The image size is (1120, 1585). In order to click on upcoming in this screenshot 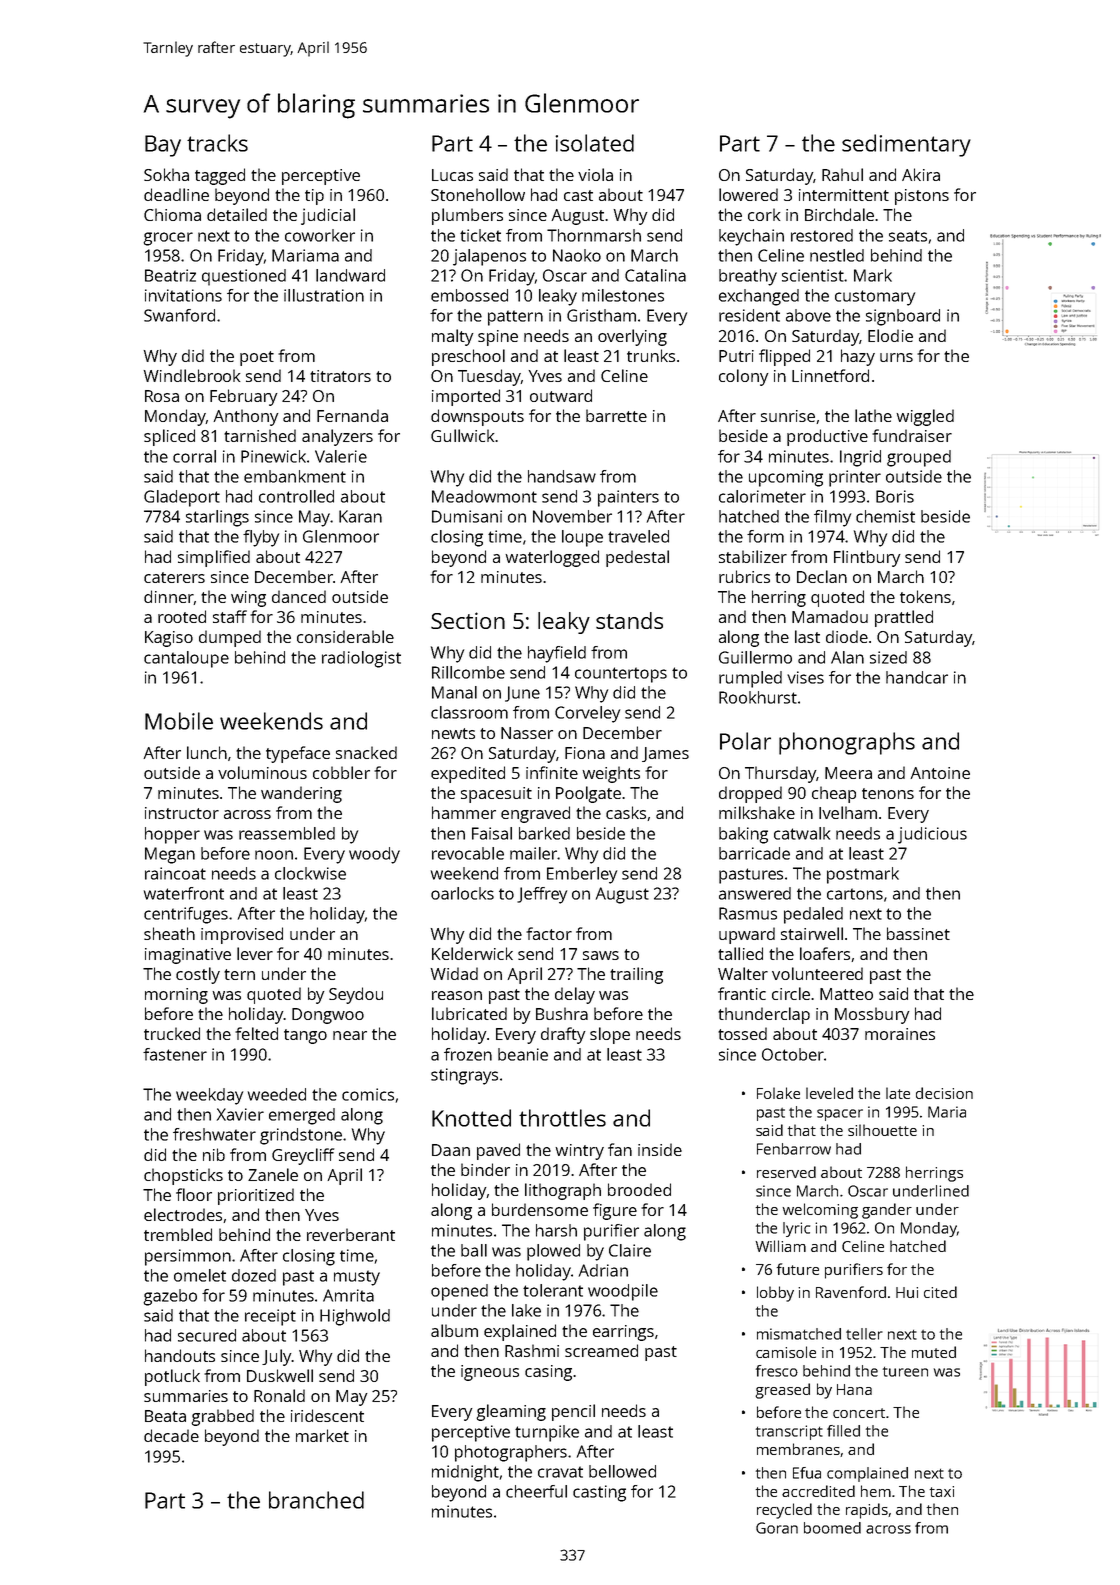, I will do `click(786, 478)`.
